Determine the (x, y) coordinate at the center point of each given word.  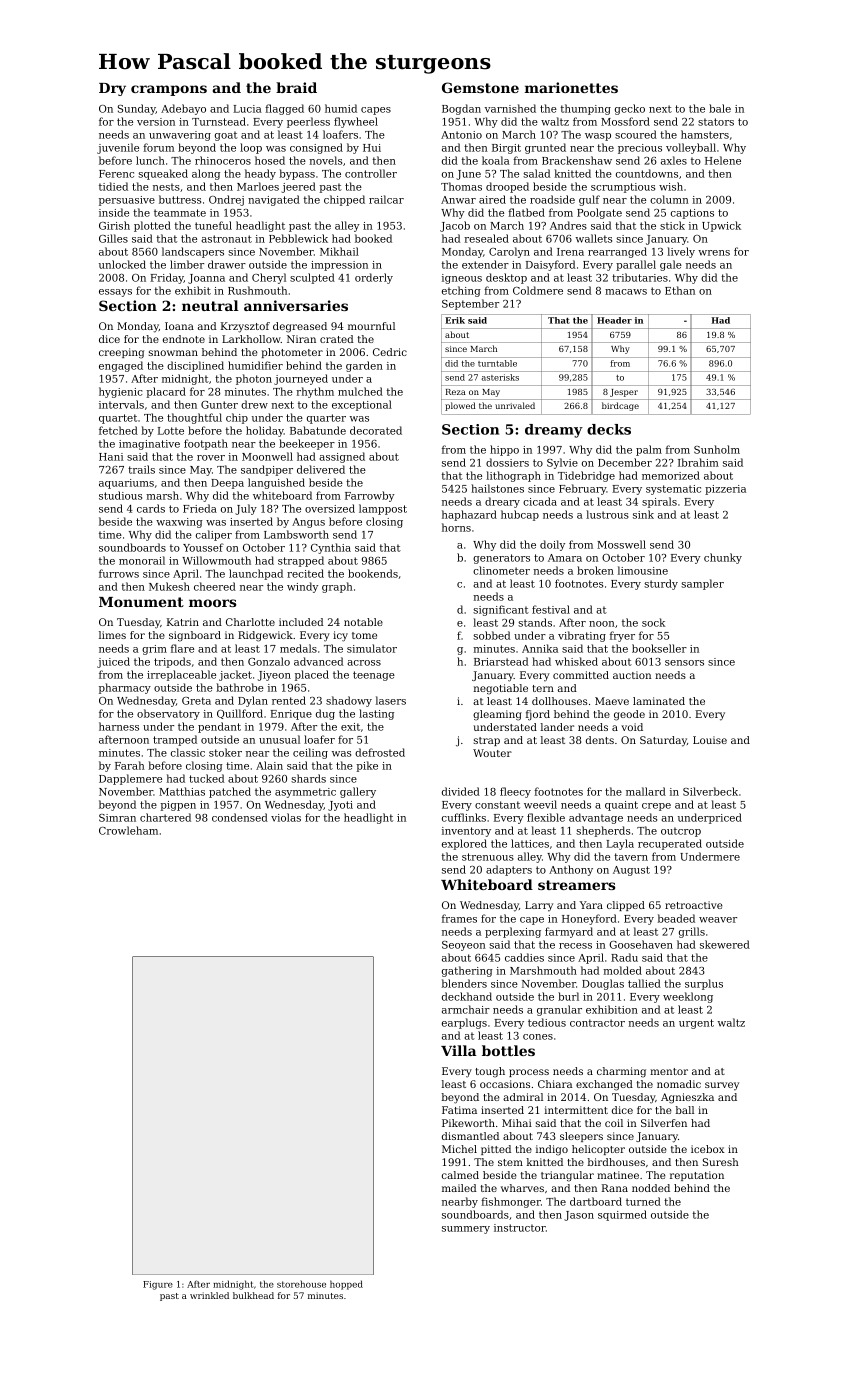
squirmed (622, 1215)
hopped (346, 1285)
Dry (112, 89)
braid (296, 87)
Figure (158, 1285)
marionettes (571, 87)
